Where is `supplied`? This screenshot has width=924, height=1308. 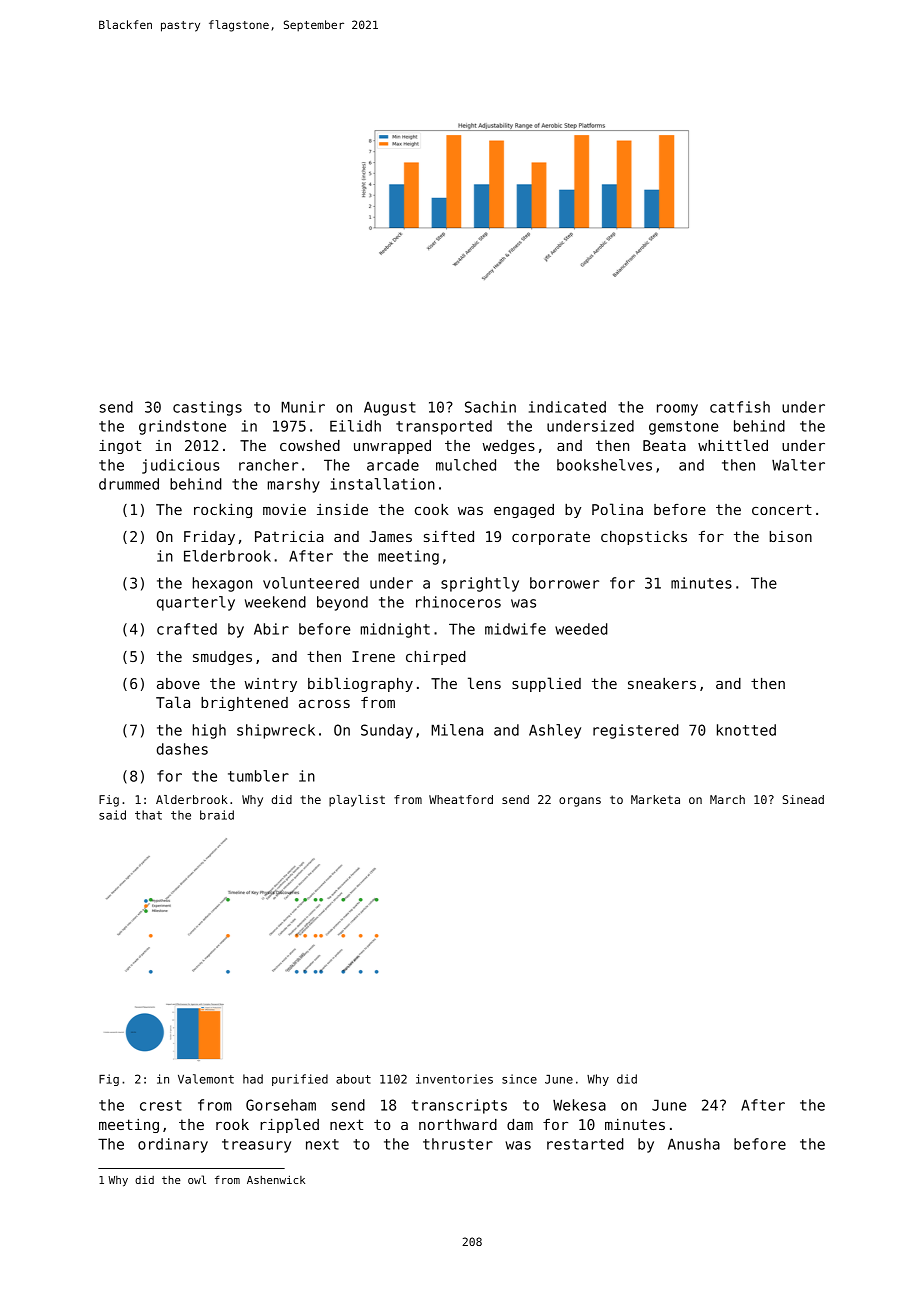 supplied is located at coordinates (546, 684).
